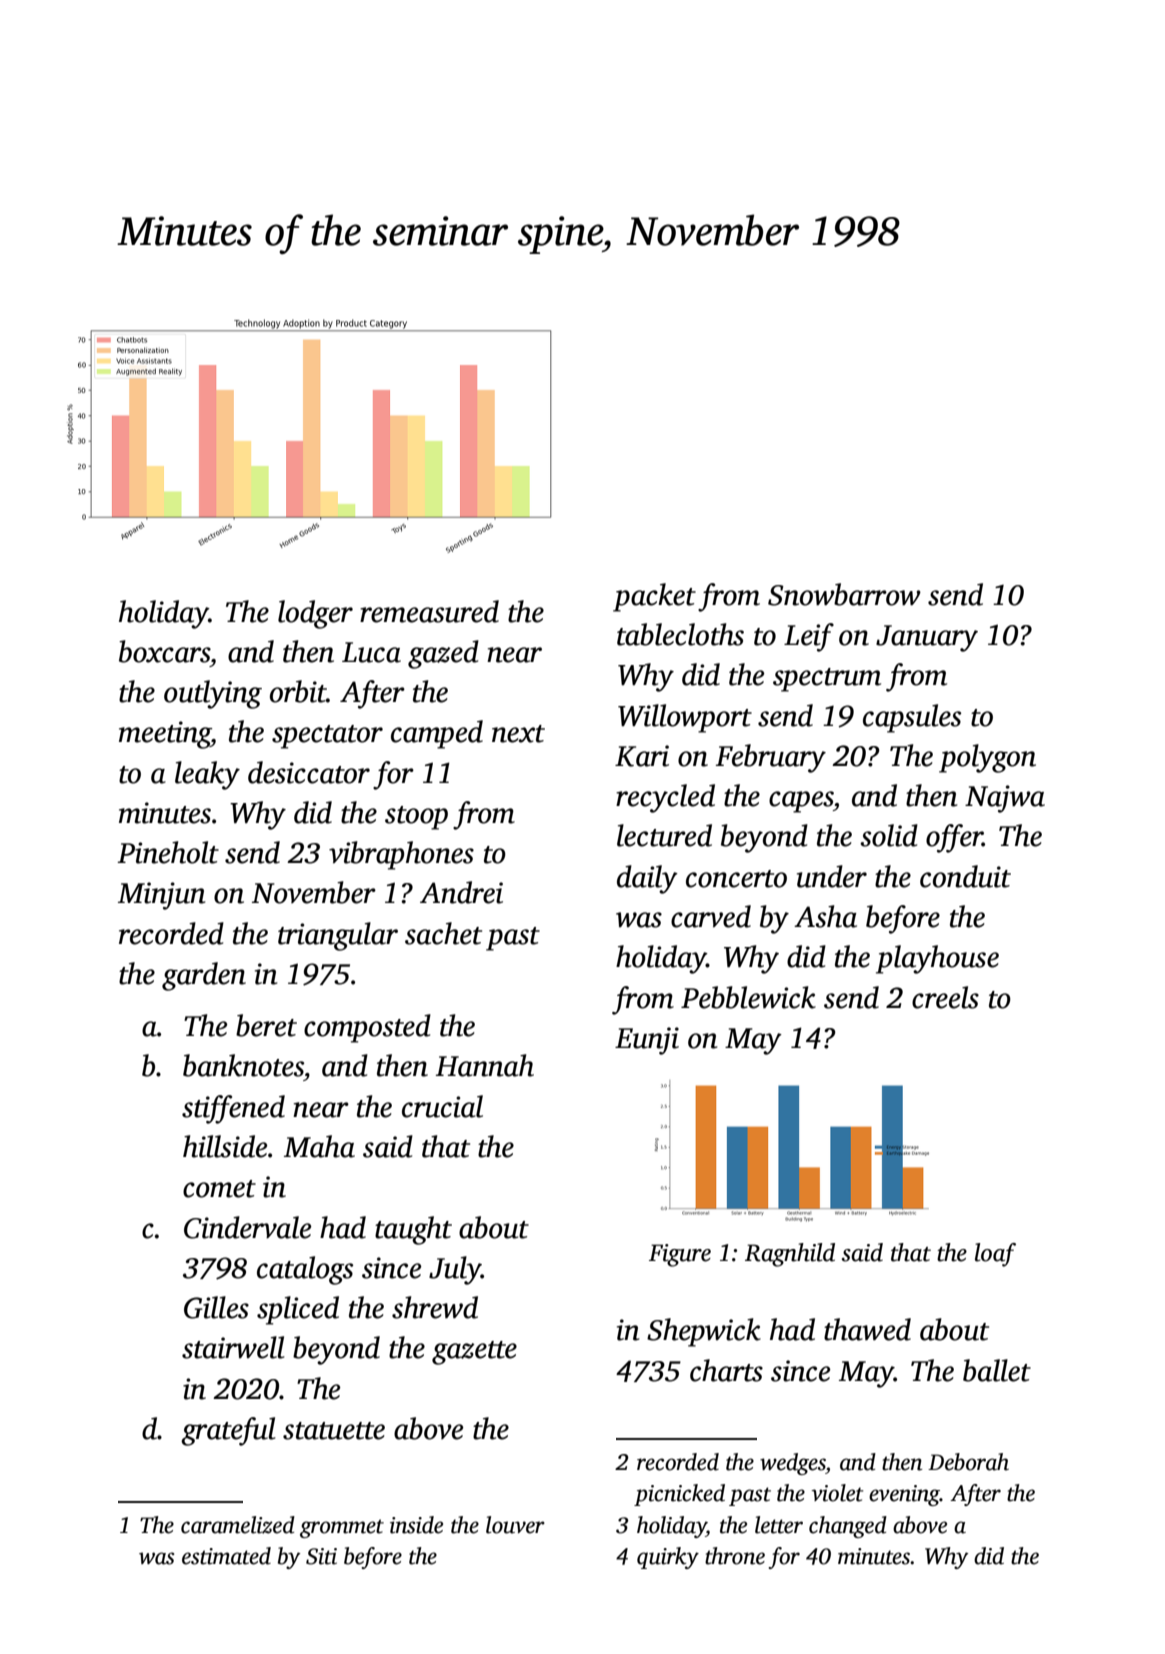  Describe the element at coordinates (844, 594) in the screenshot. I see `Snowbarrow` at that location.
